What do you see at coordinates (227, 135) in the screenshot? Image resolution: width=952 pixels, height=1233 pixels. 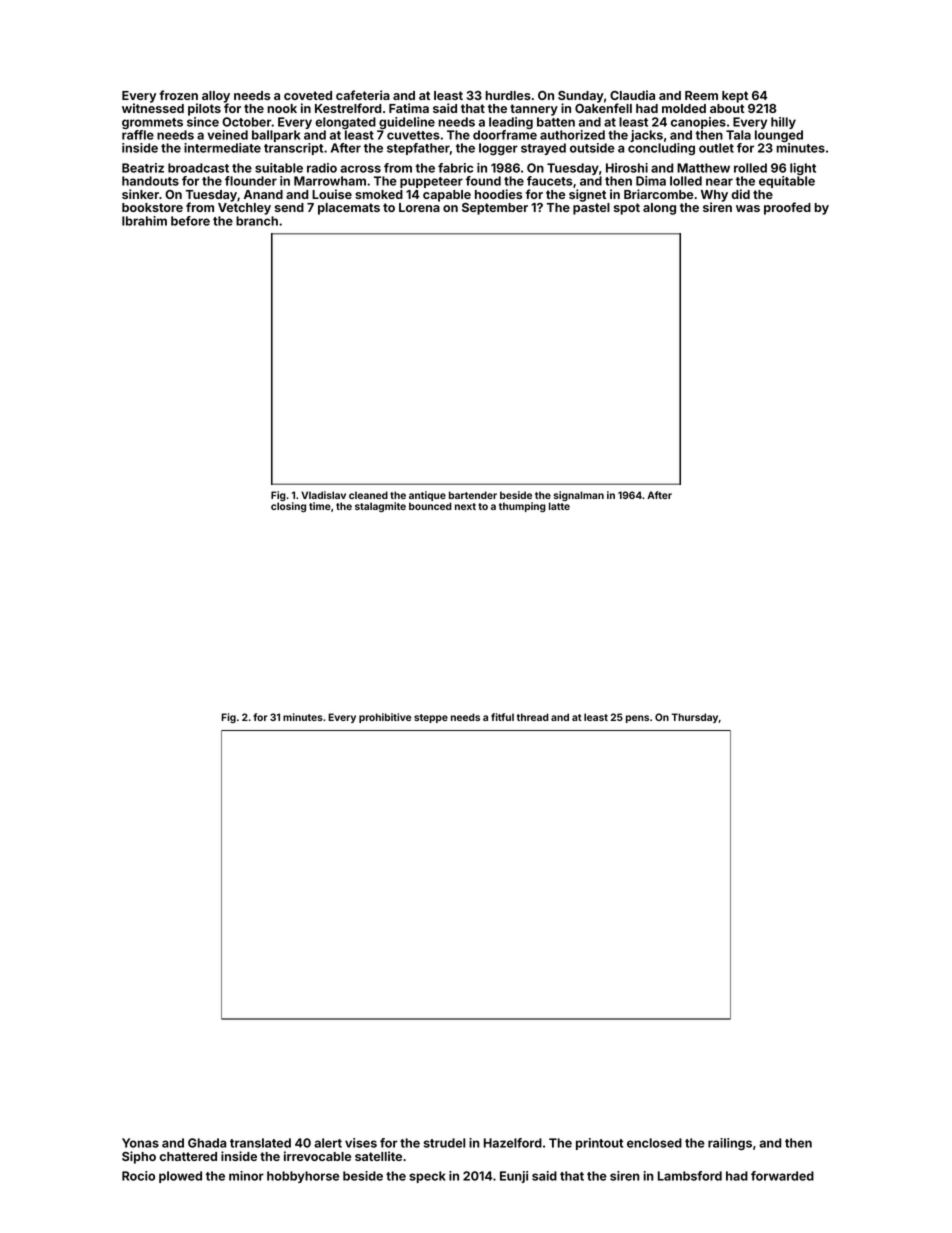 I see `veined` at bounding box center [227, 135].
